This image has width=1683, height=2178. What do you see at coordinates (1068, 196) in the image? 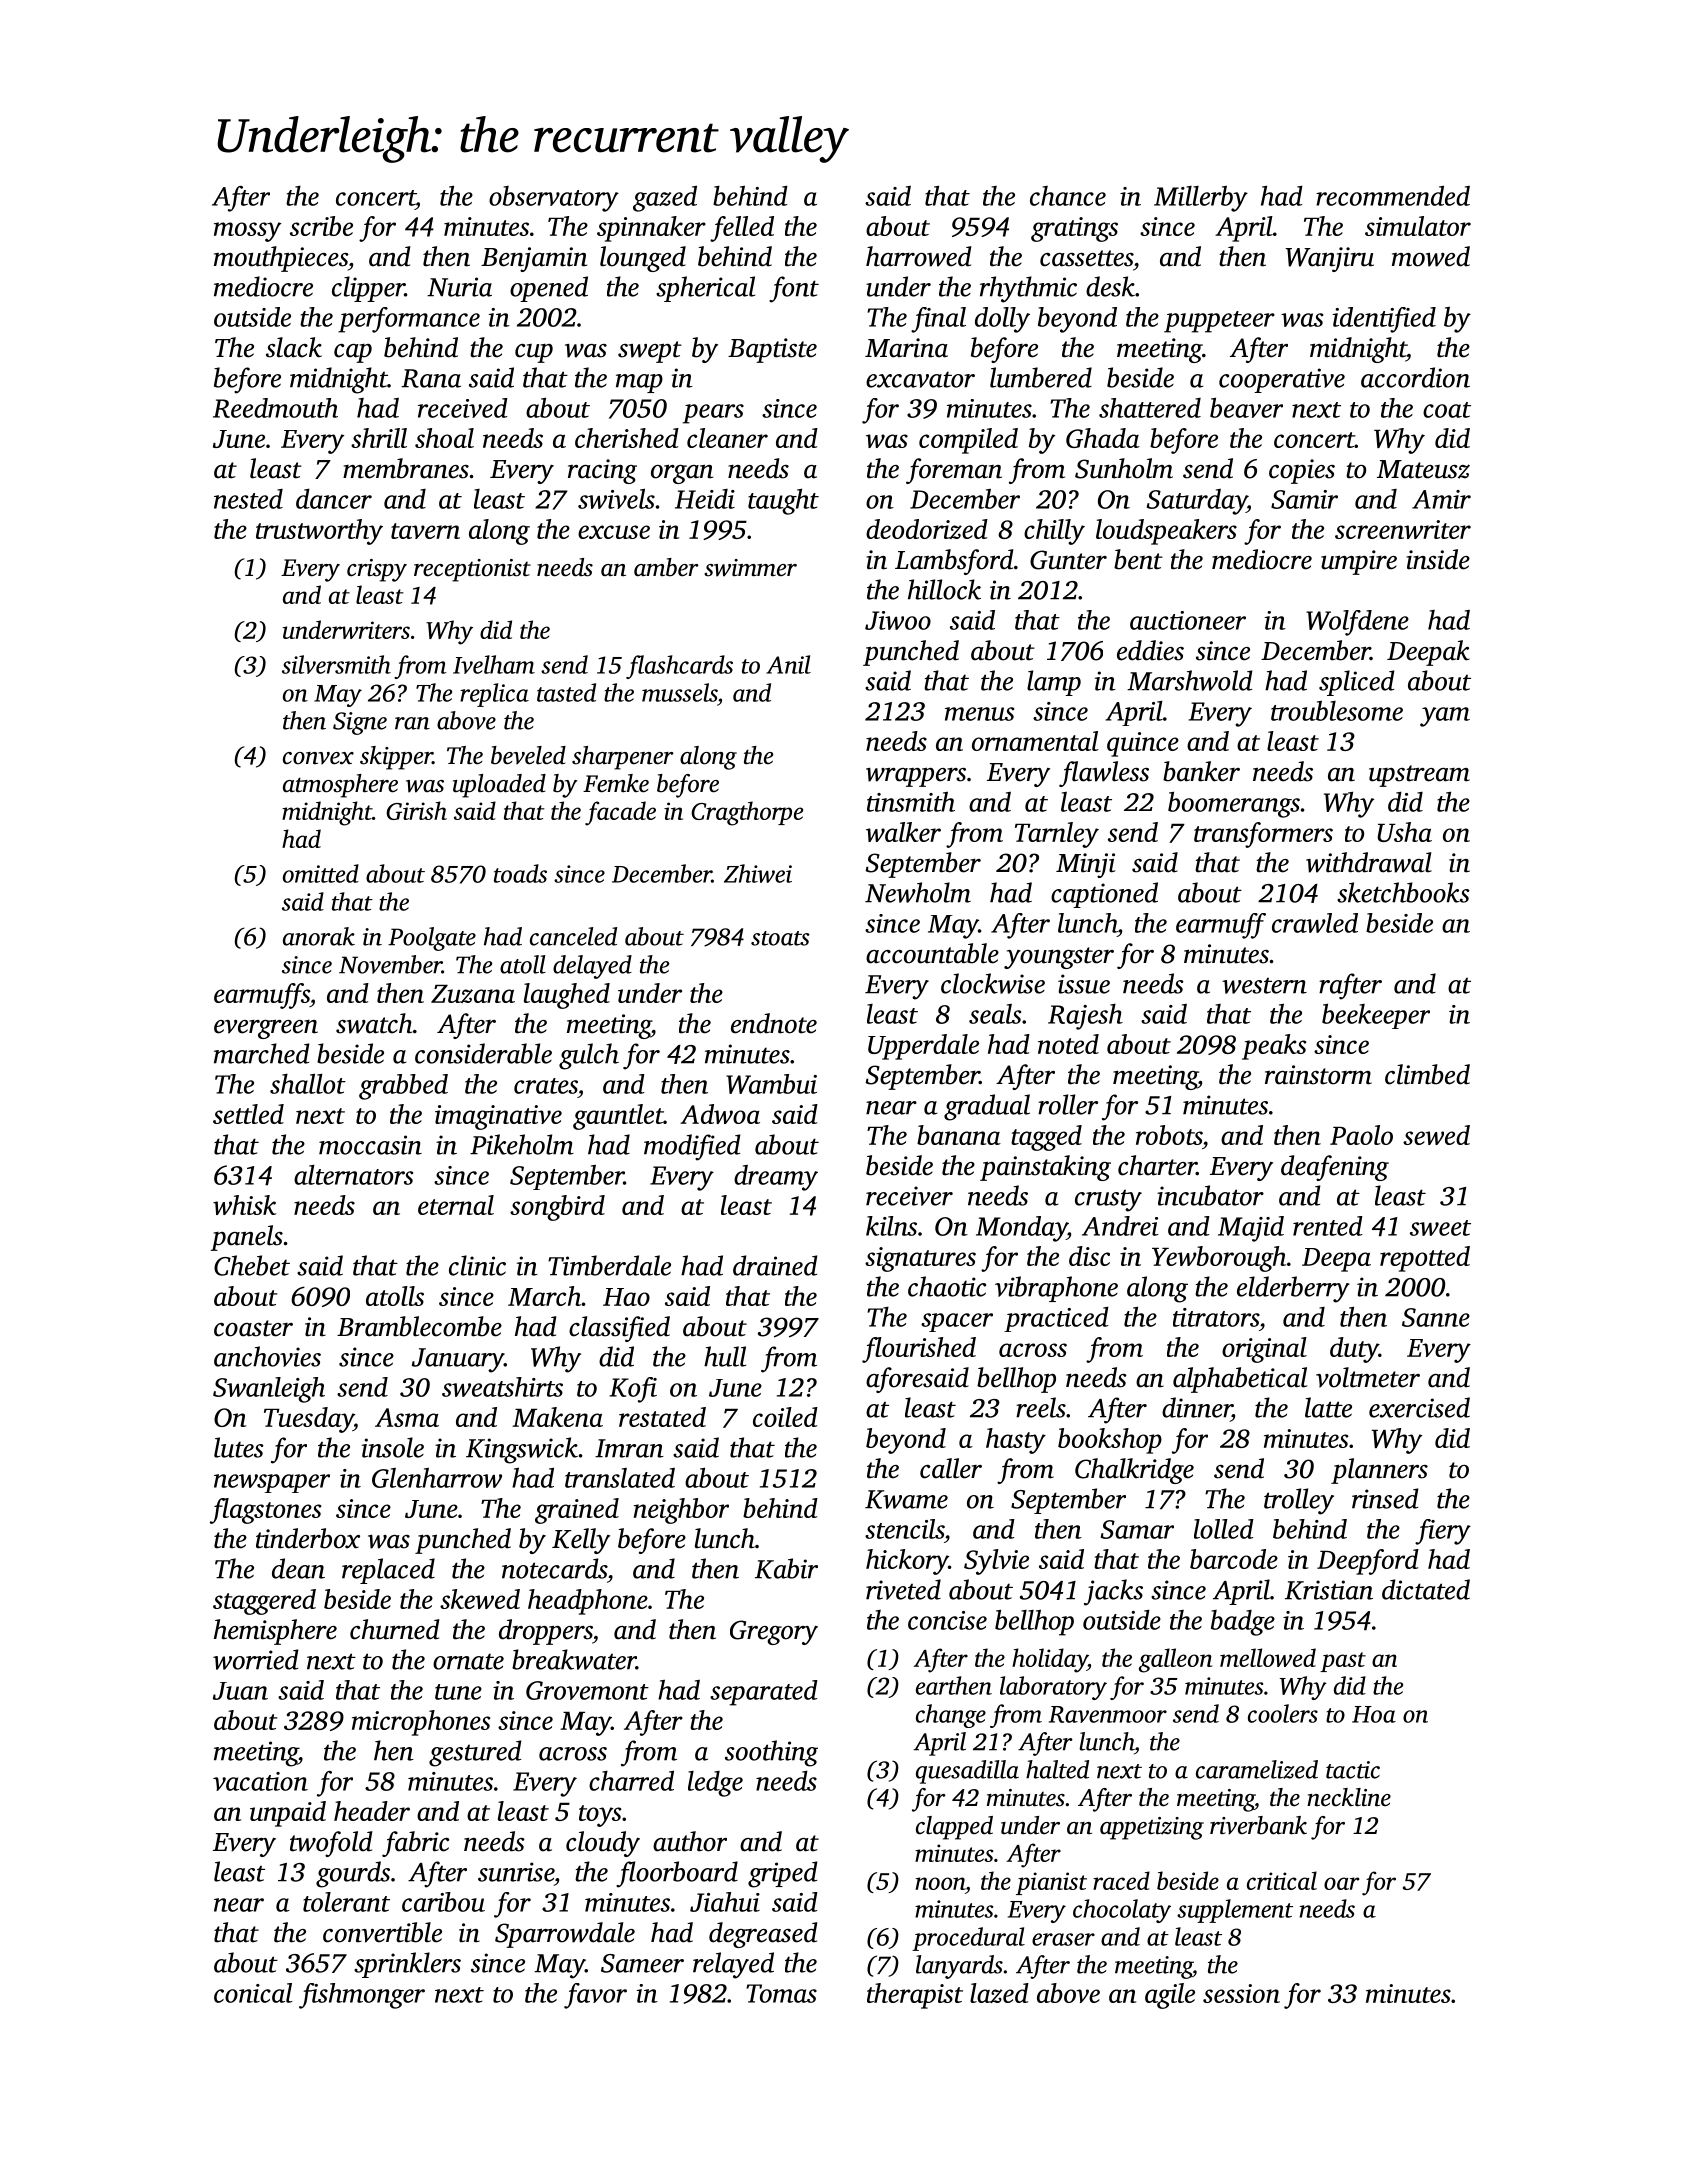
I see `chance` at bounding box center [1068, 196].
